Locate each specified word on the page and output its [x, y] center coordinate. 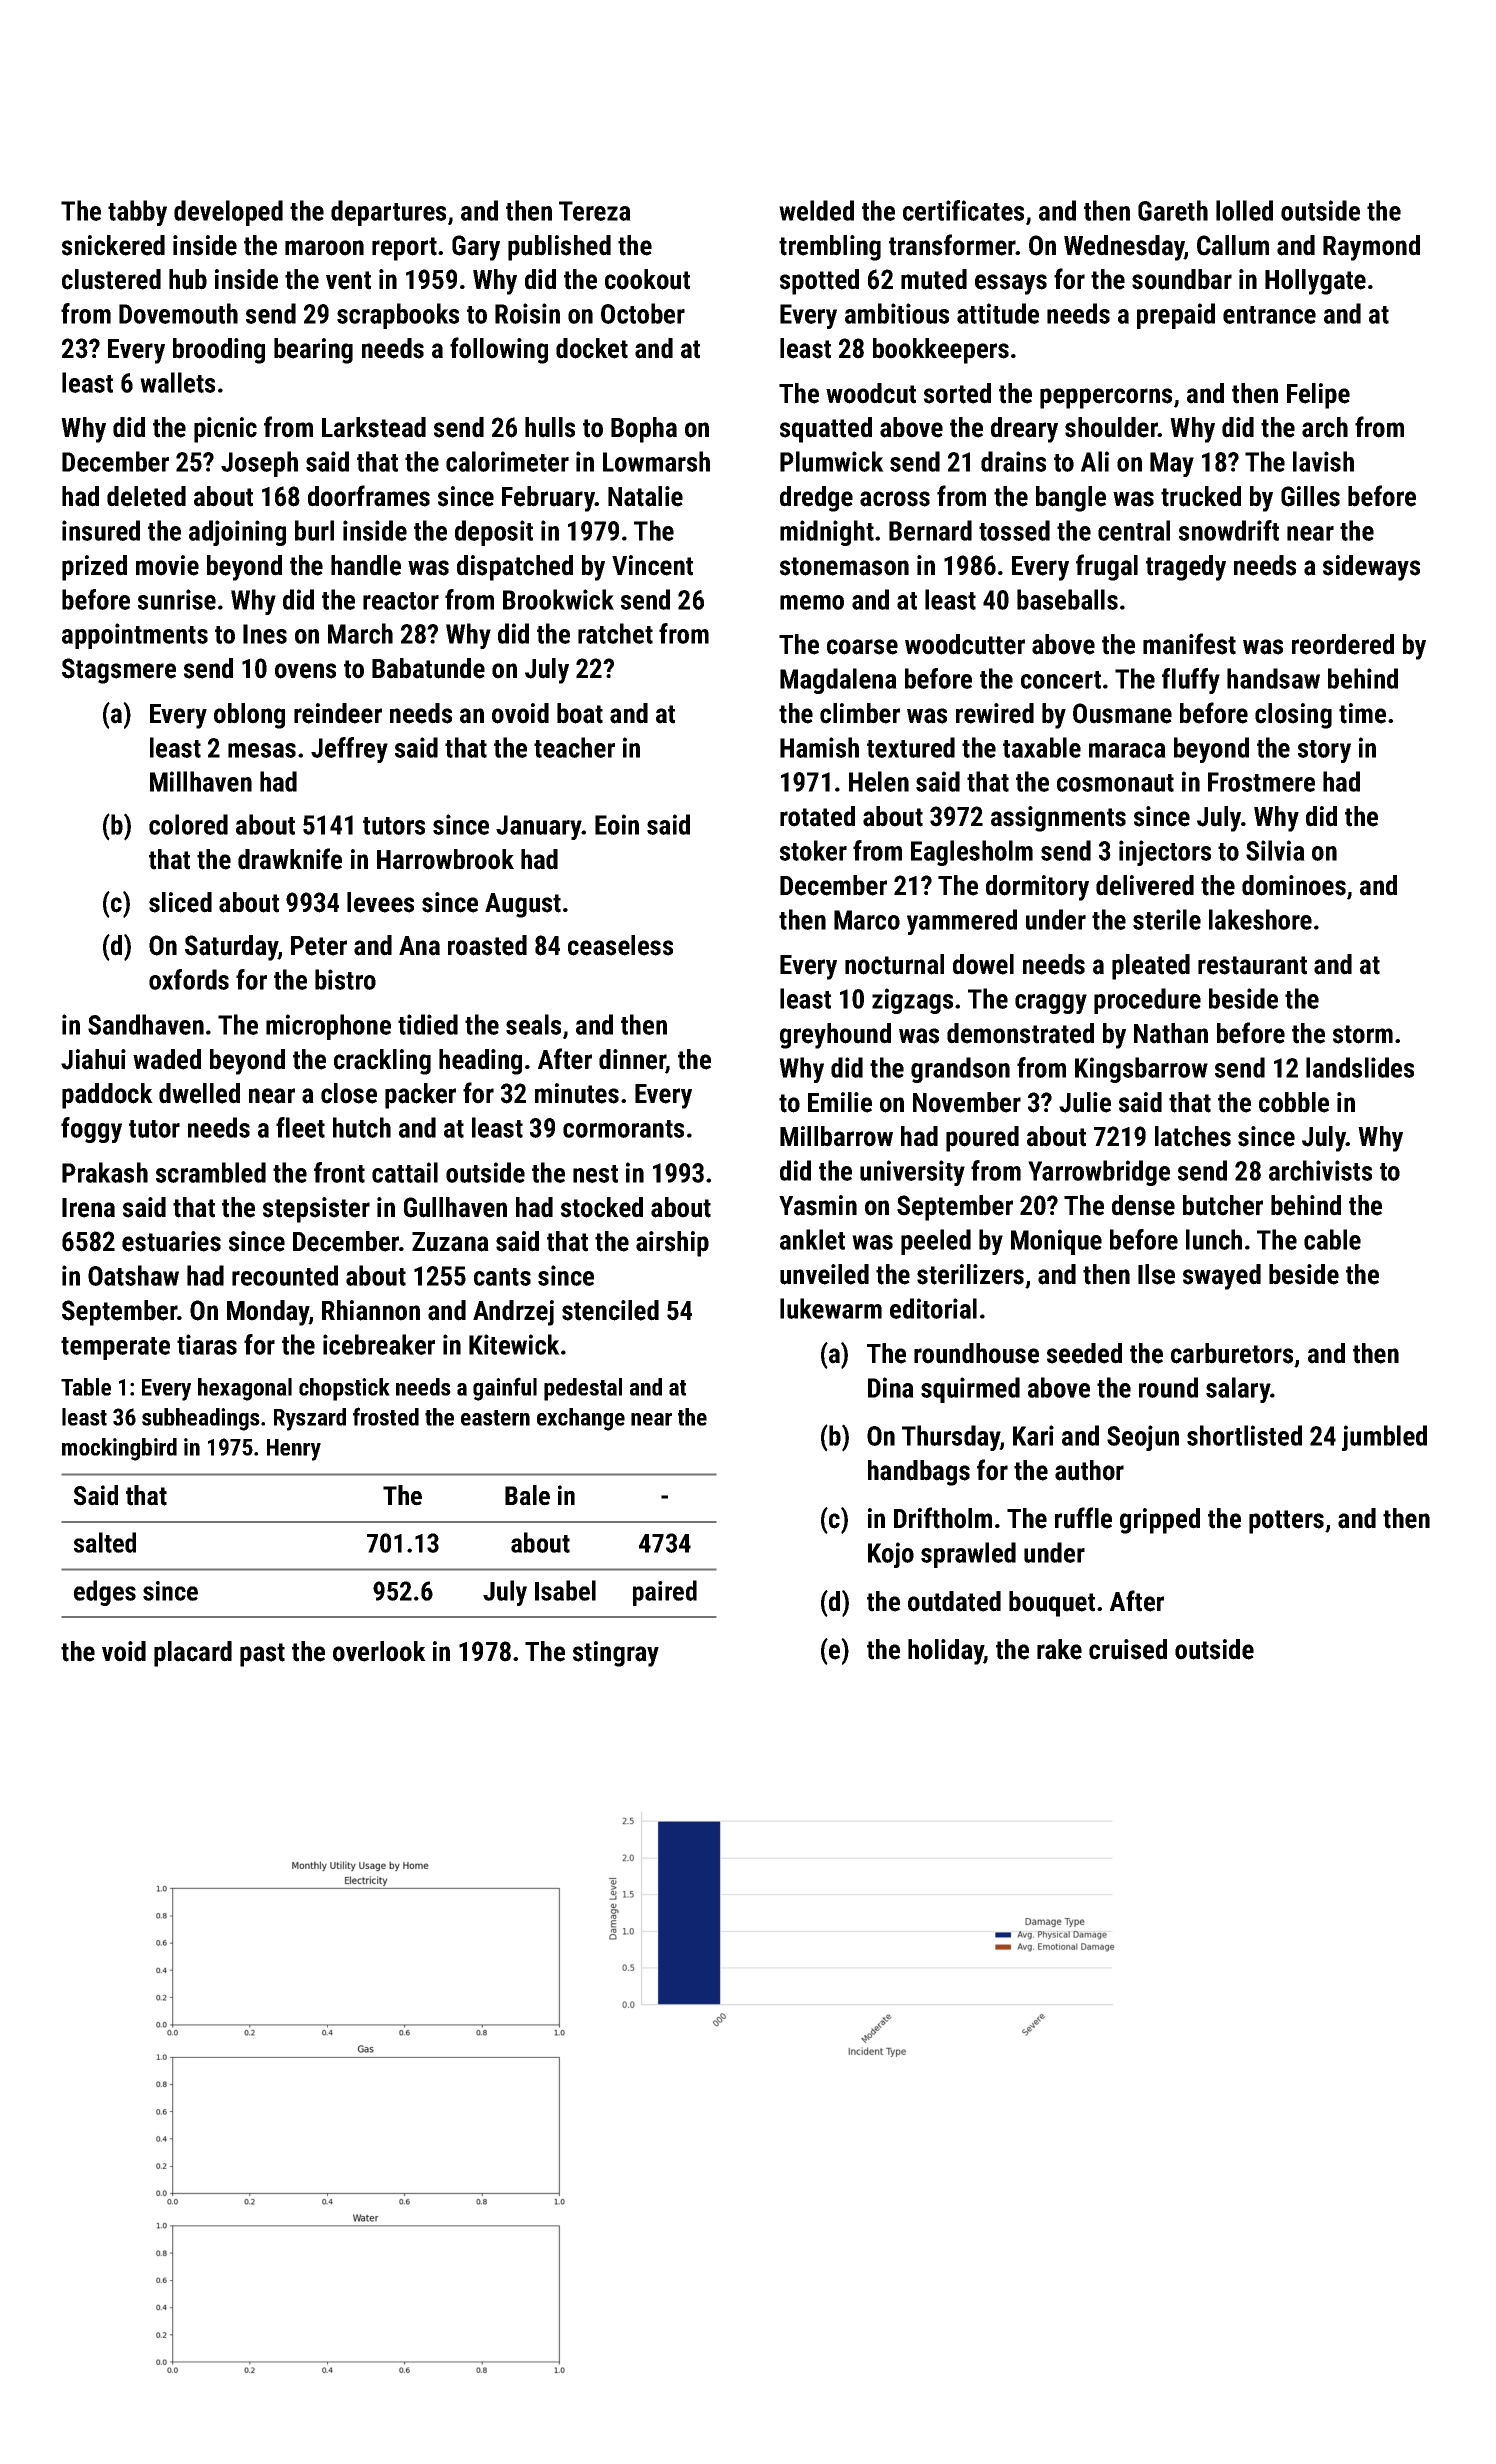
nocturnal [894, 964]
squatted [826, 430]
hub [188, 279]
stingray [616, 1654]
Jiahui [93, 1059]
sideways [1371, 568]
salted [105, 1542]
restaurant [1252, 965]
